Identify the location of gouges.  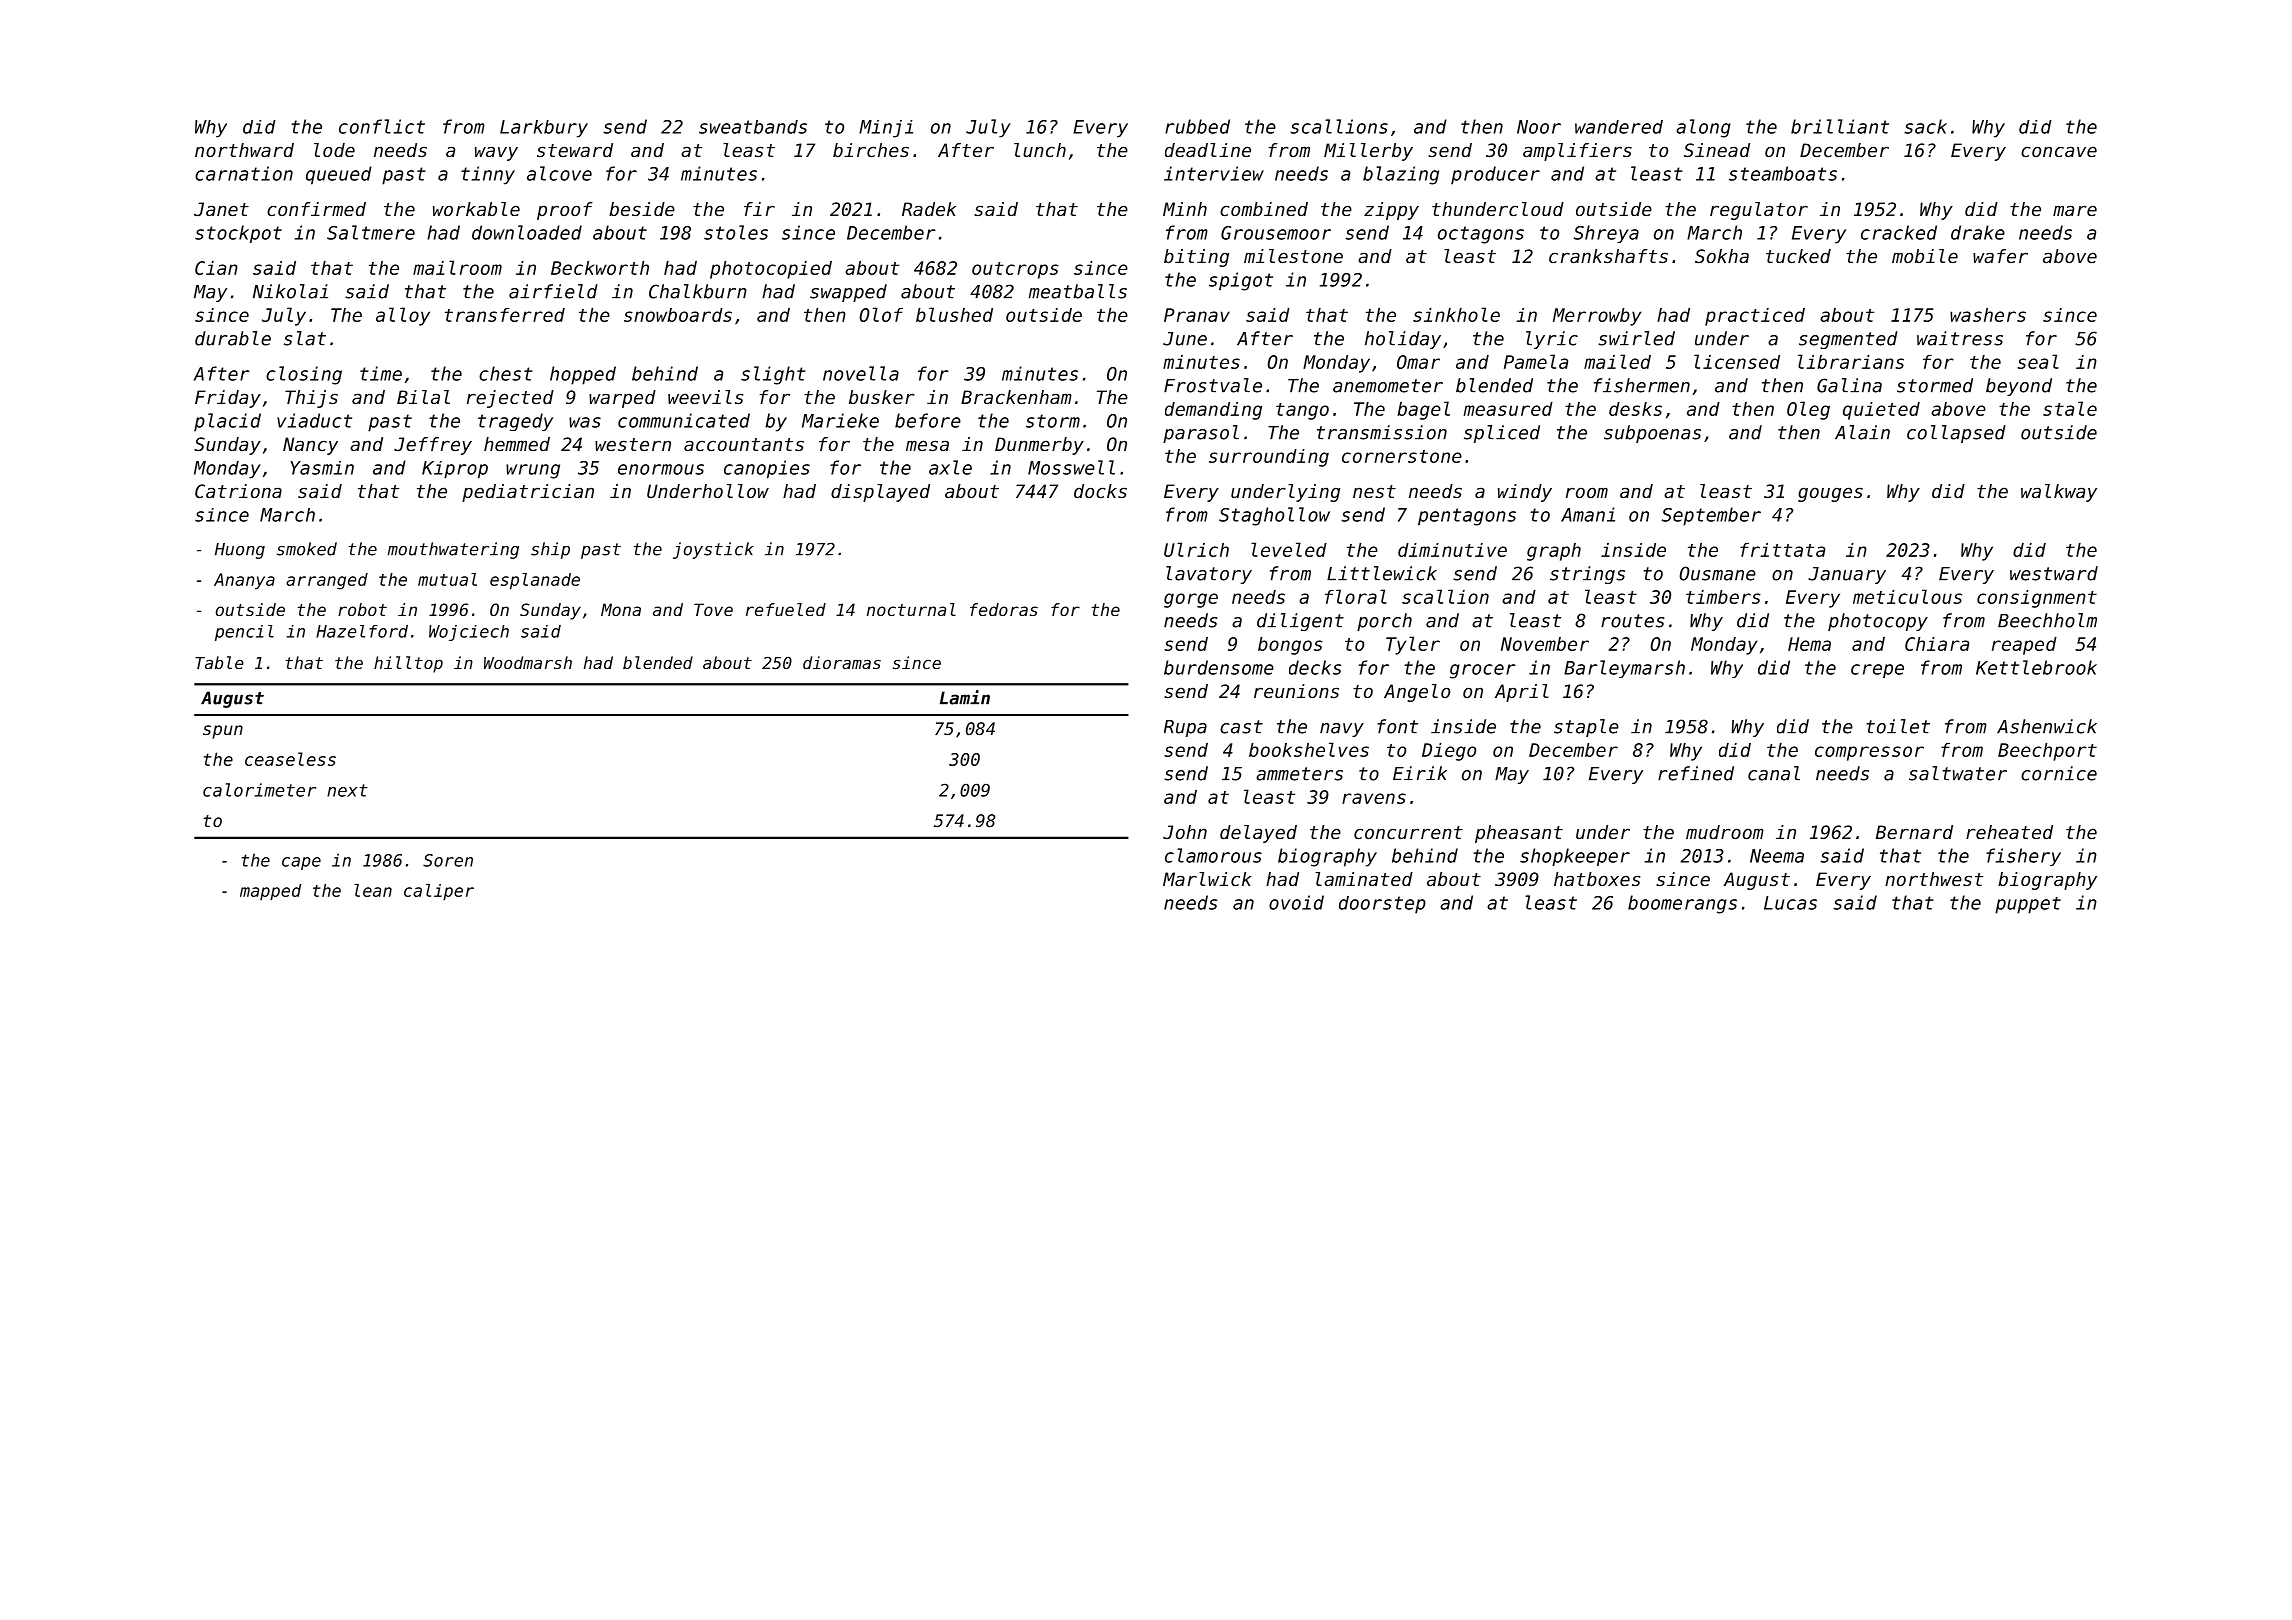
(1830, 494).
